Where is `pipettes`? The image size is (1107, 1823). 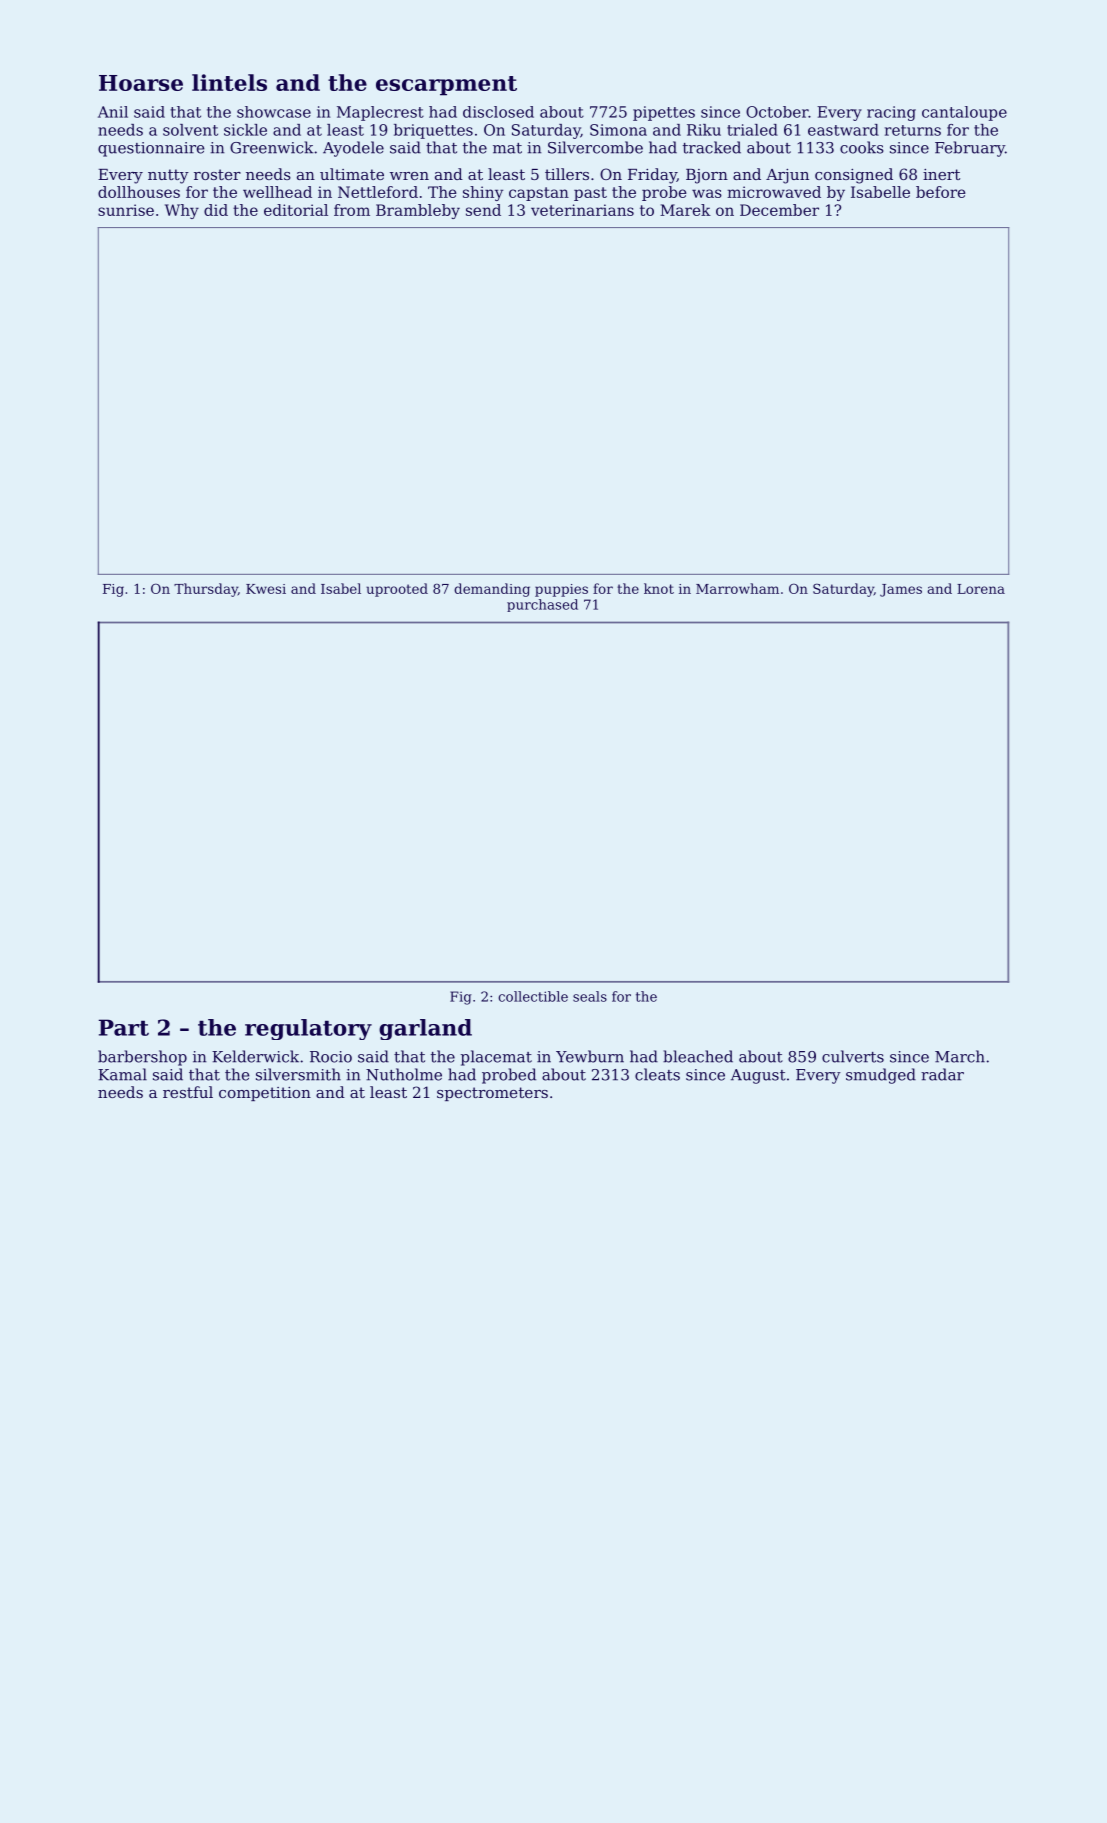 pipettes is located at coordinates (664, 113).
